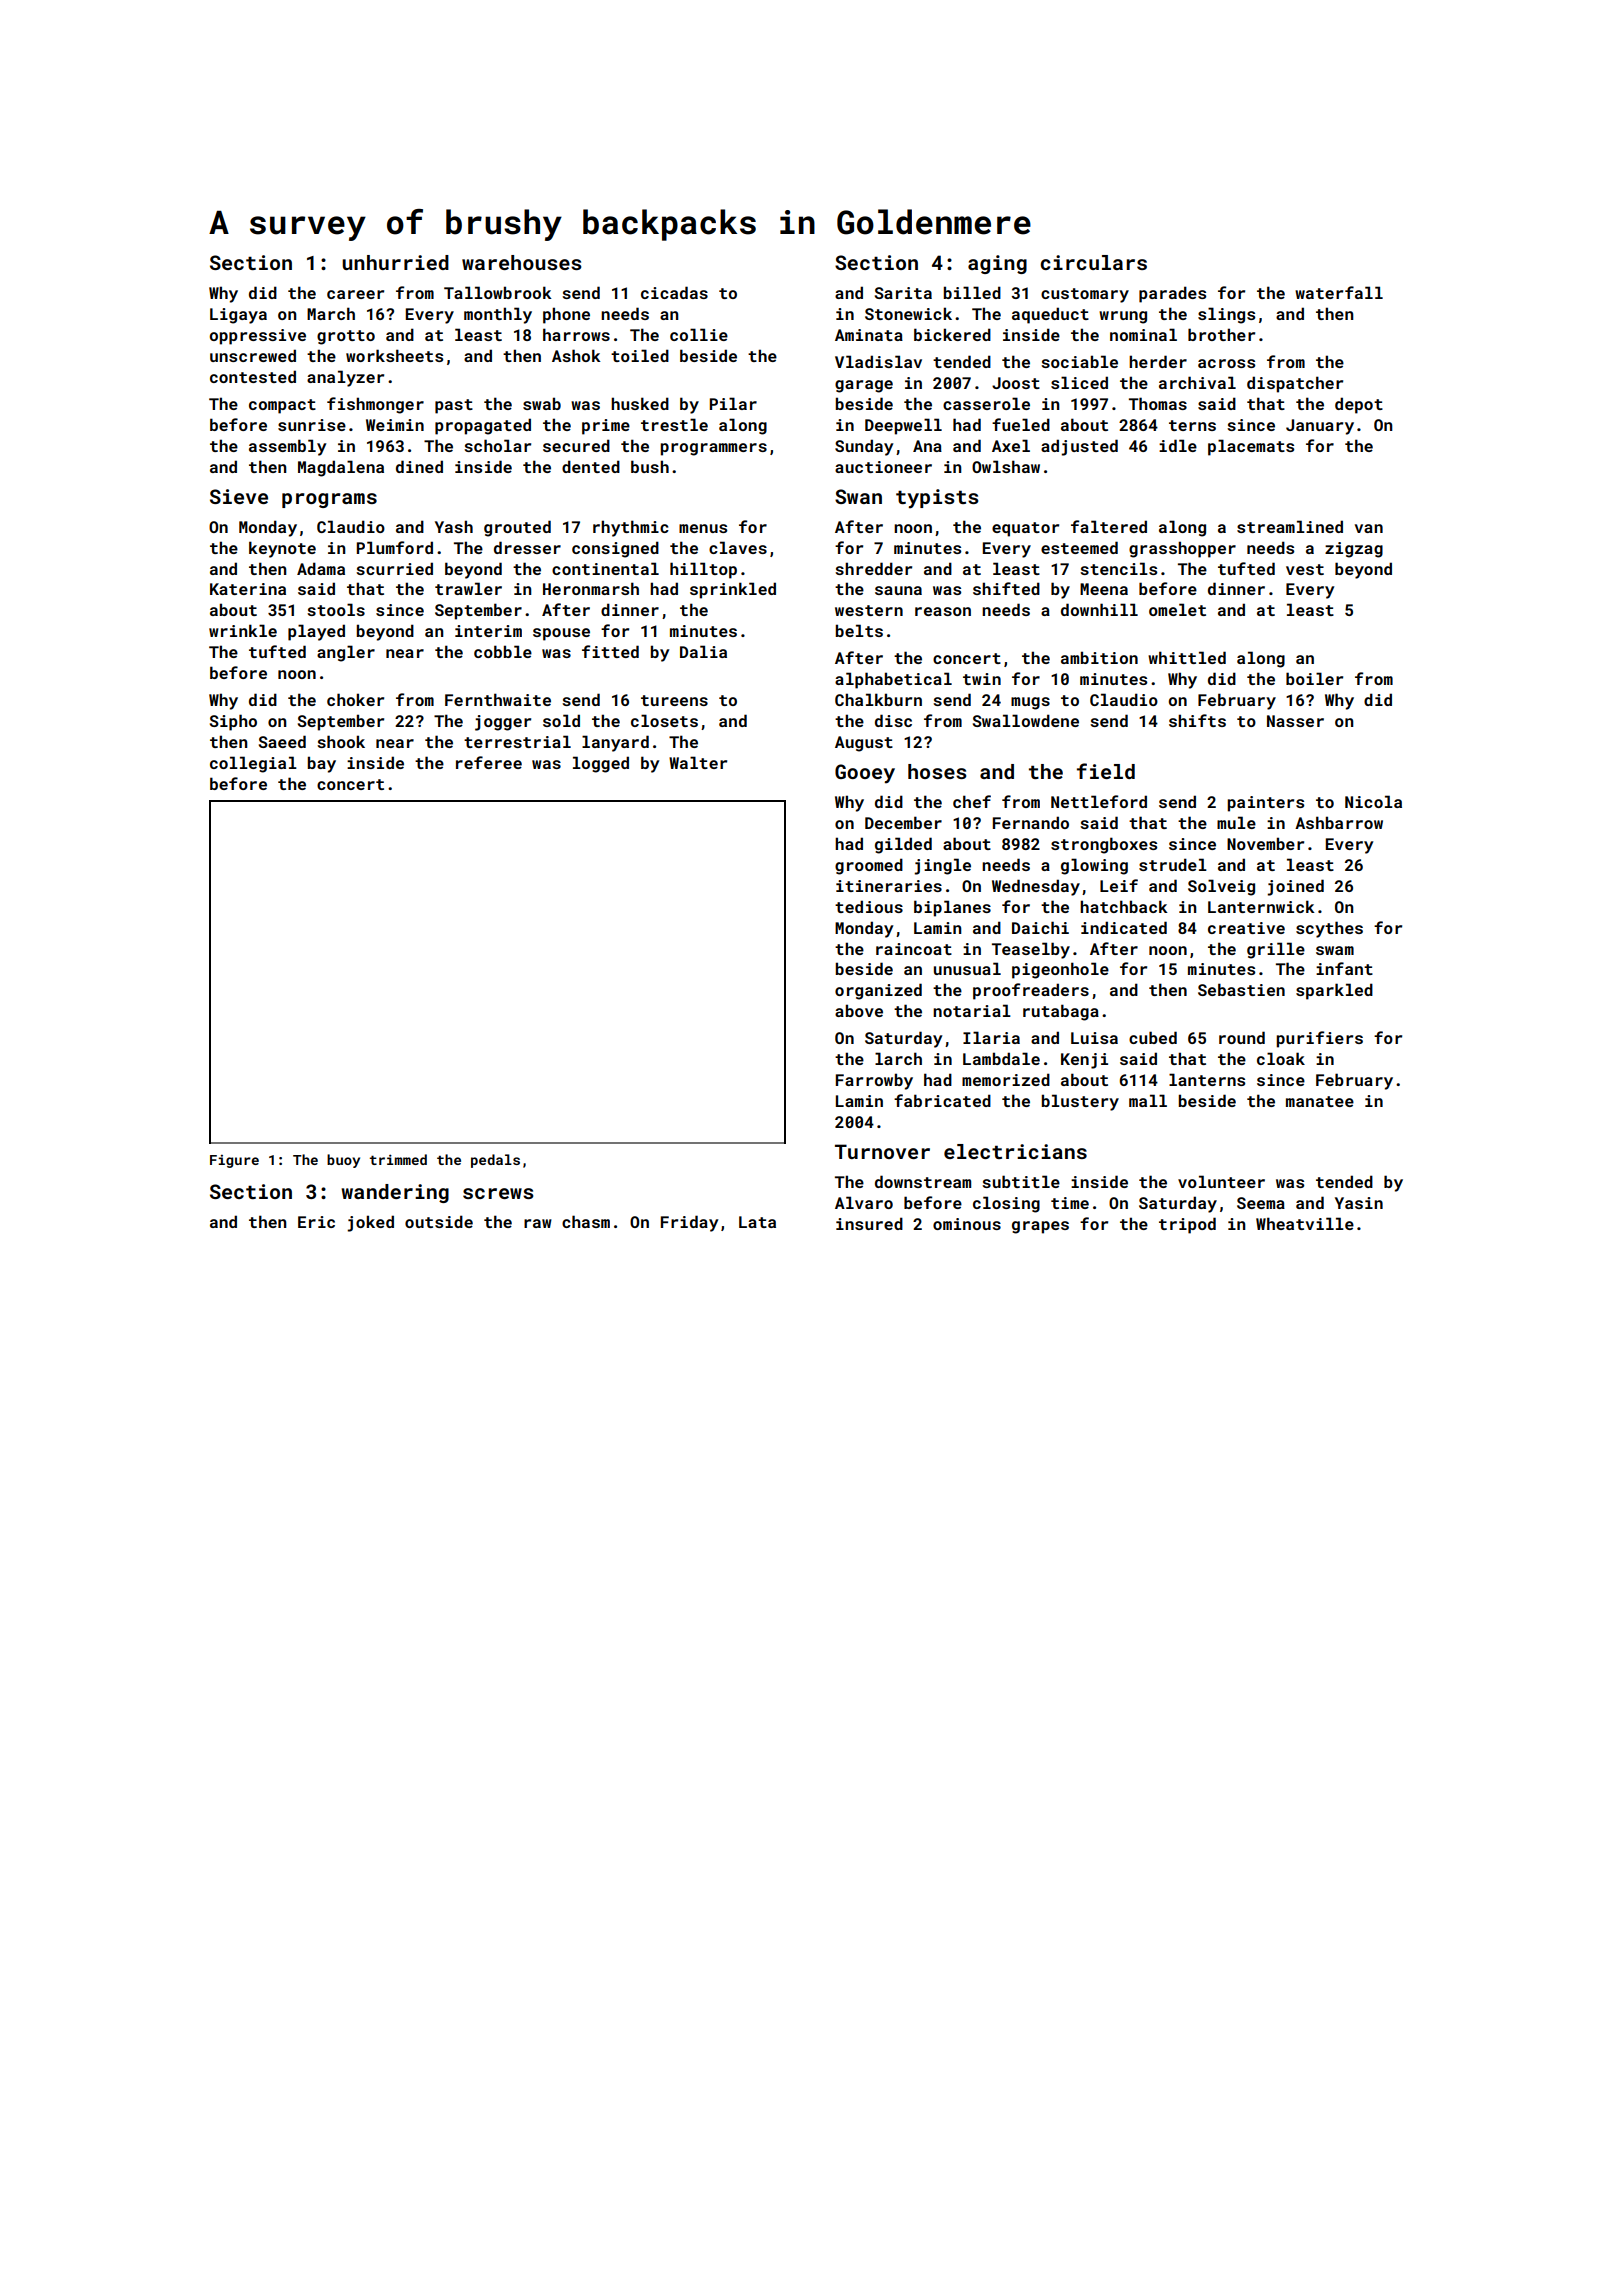  I want to click on Fernthwaite, so click(498, 699).
